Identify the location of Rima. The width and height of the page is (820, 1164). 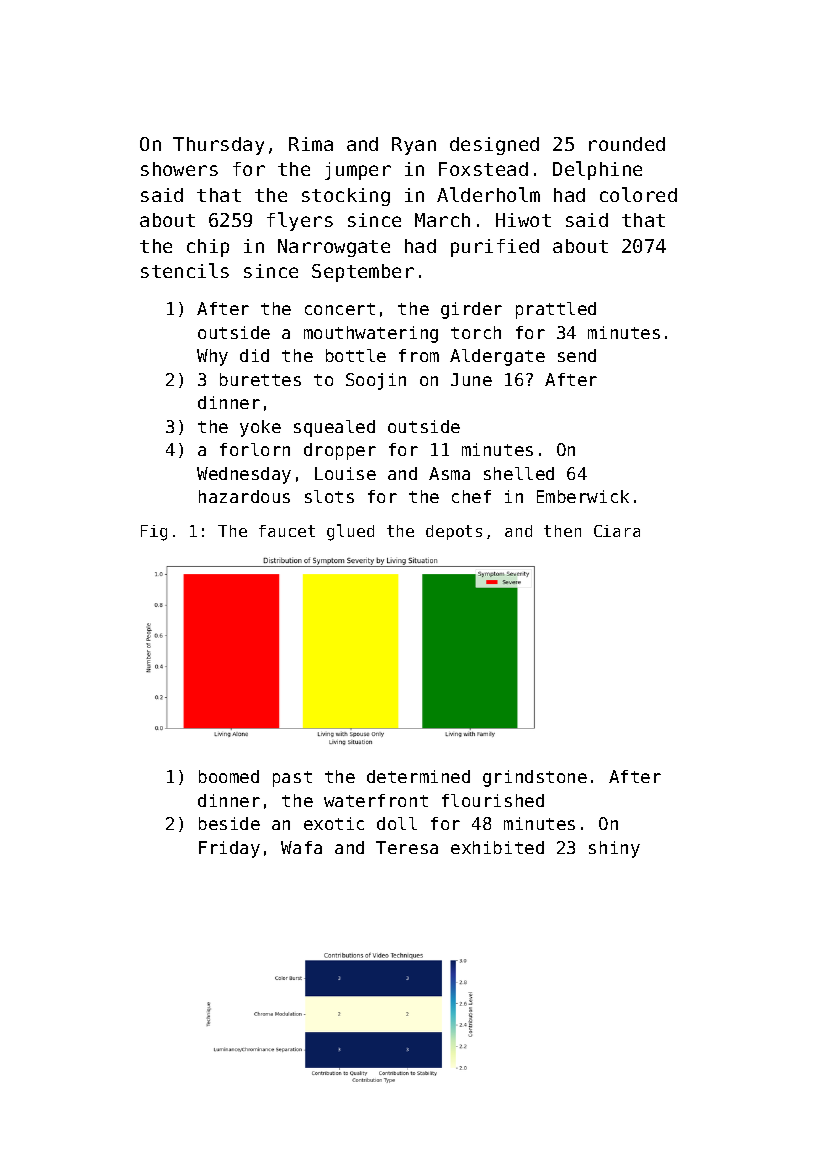
(311, 144).
